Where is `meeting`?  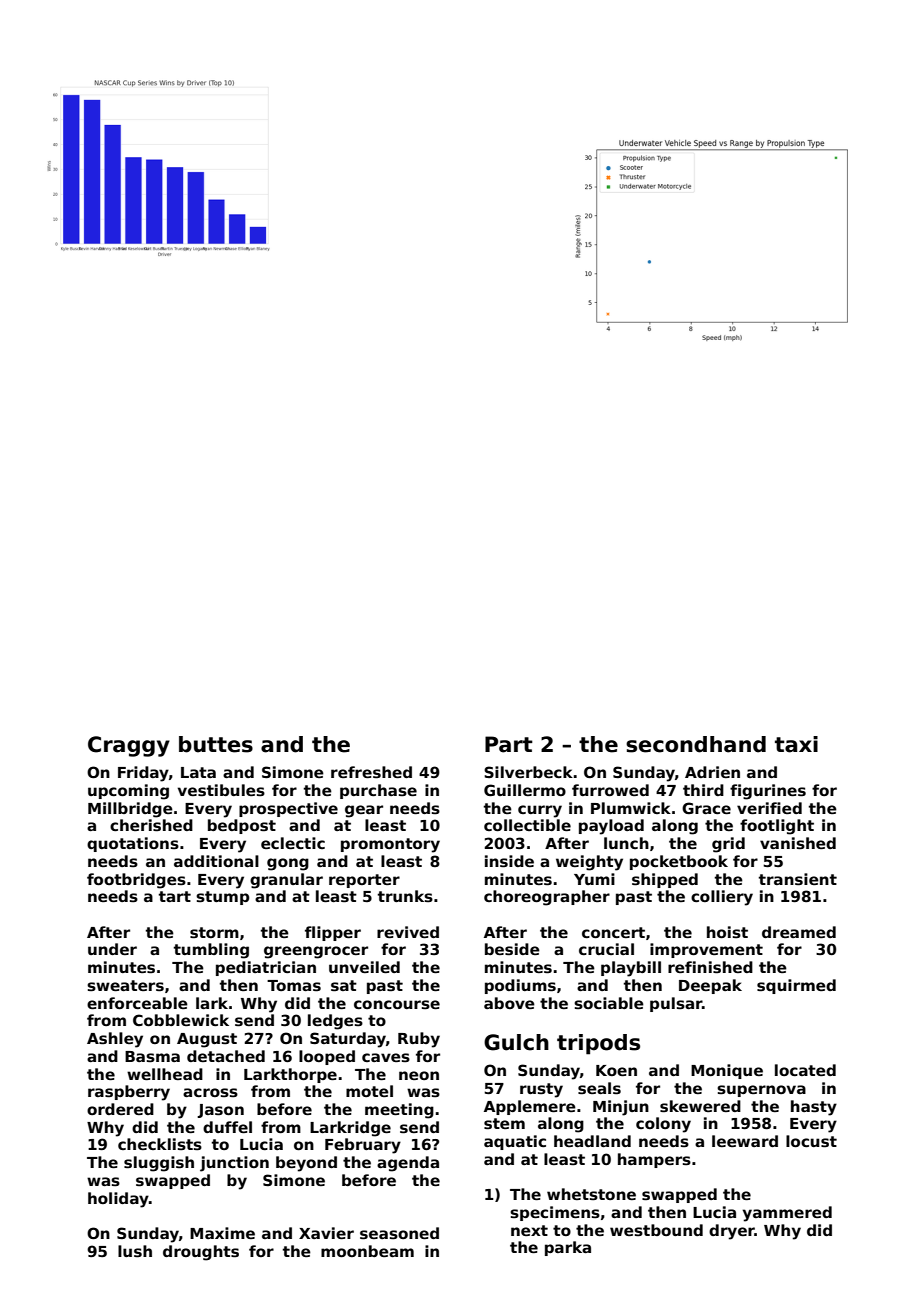 meeting is located at coordinates (399, 1111).
